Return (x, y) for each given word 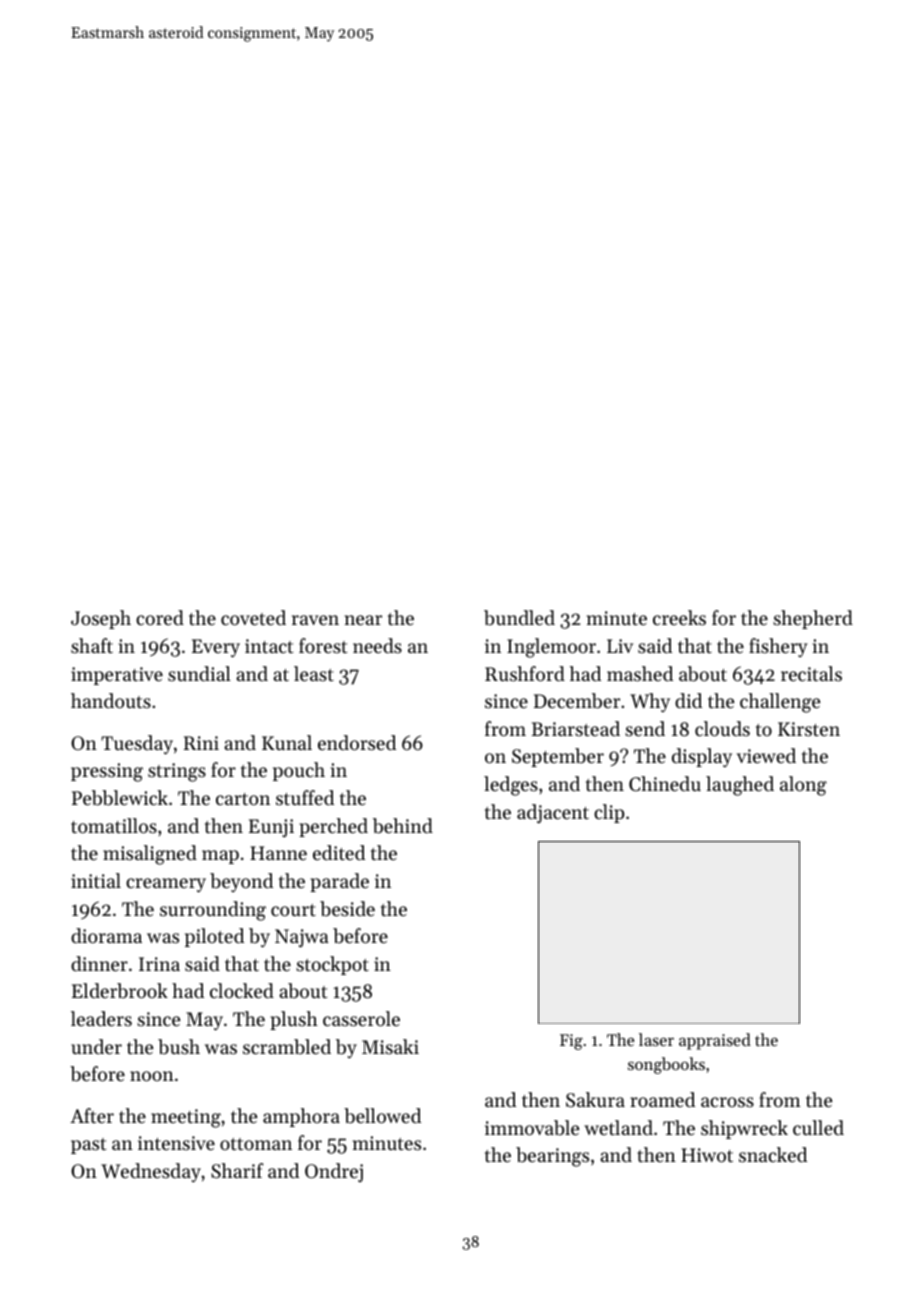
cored (160, 617)
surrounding (213, 911)
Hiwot (707, 1155)
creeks (679, 617)
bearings (552, 1157)
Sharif (237, 1171)
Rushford (525, 673)
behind (403, 826)
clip (609, 813)
